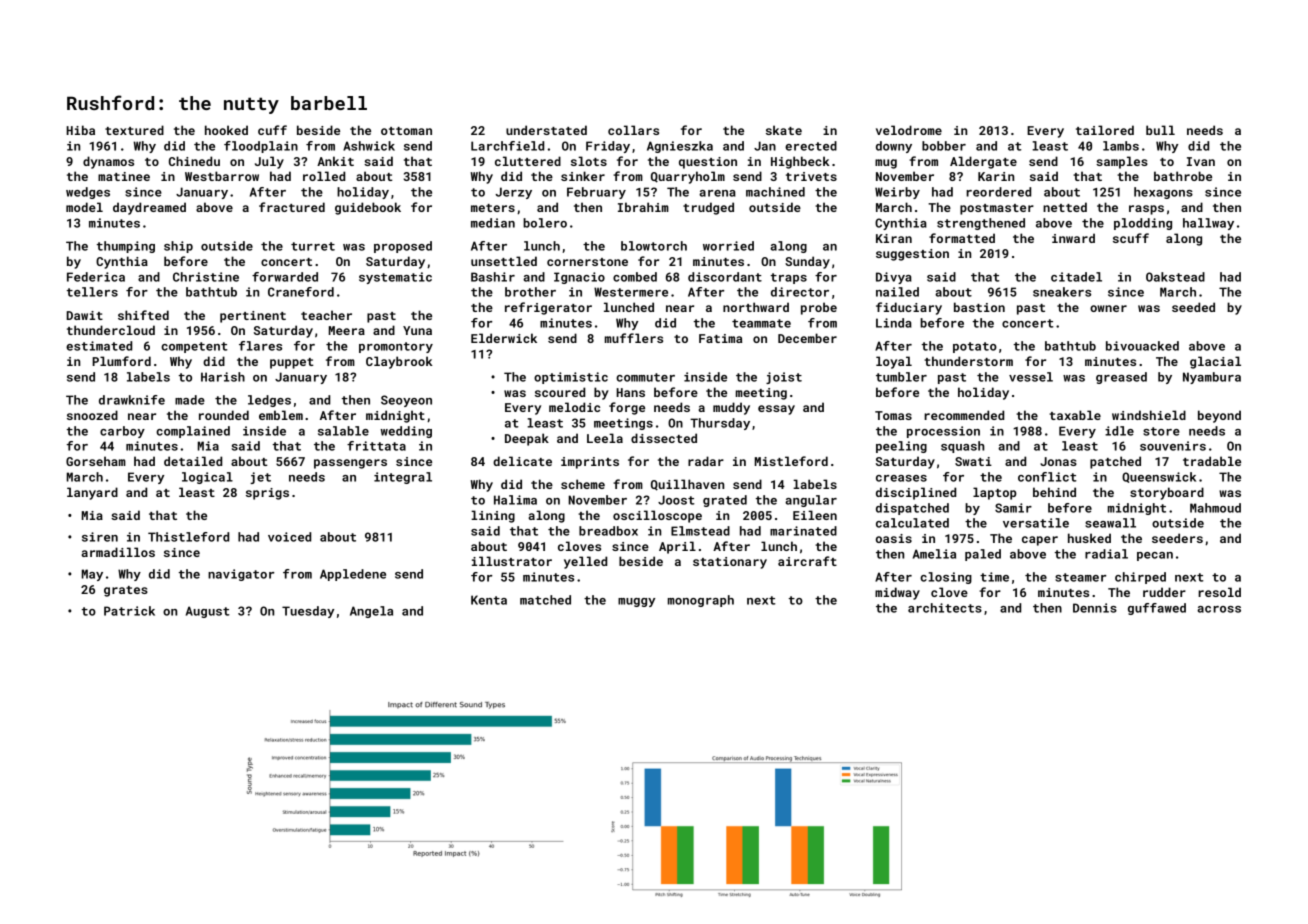 The image size is (1308, 924). Describe the element at coordinates (371, 612) in the document. I see `Angela` at that location.
